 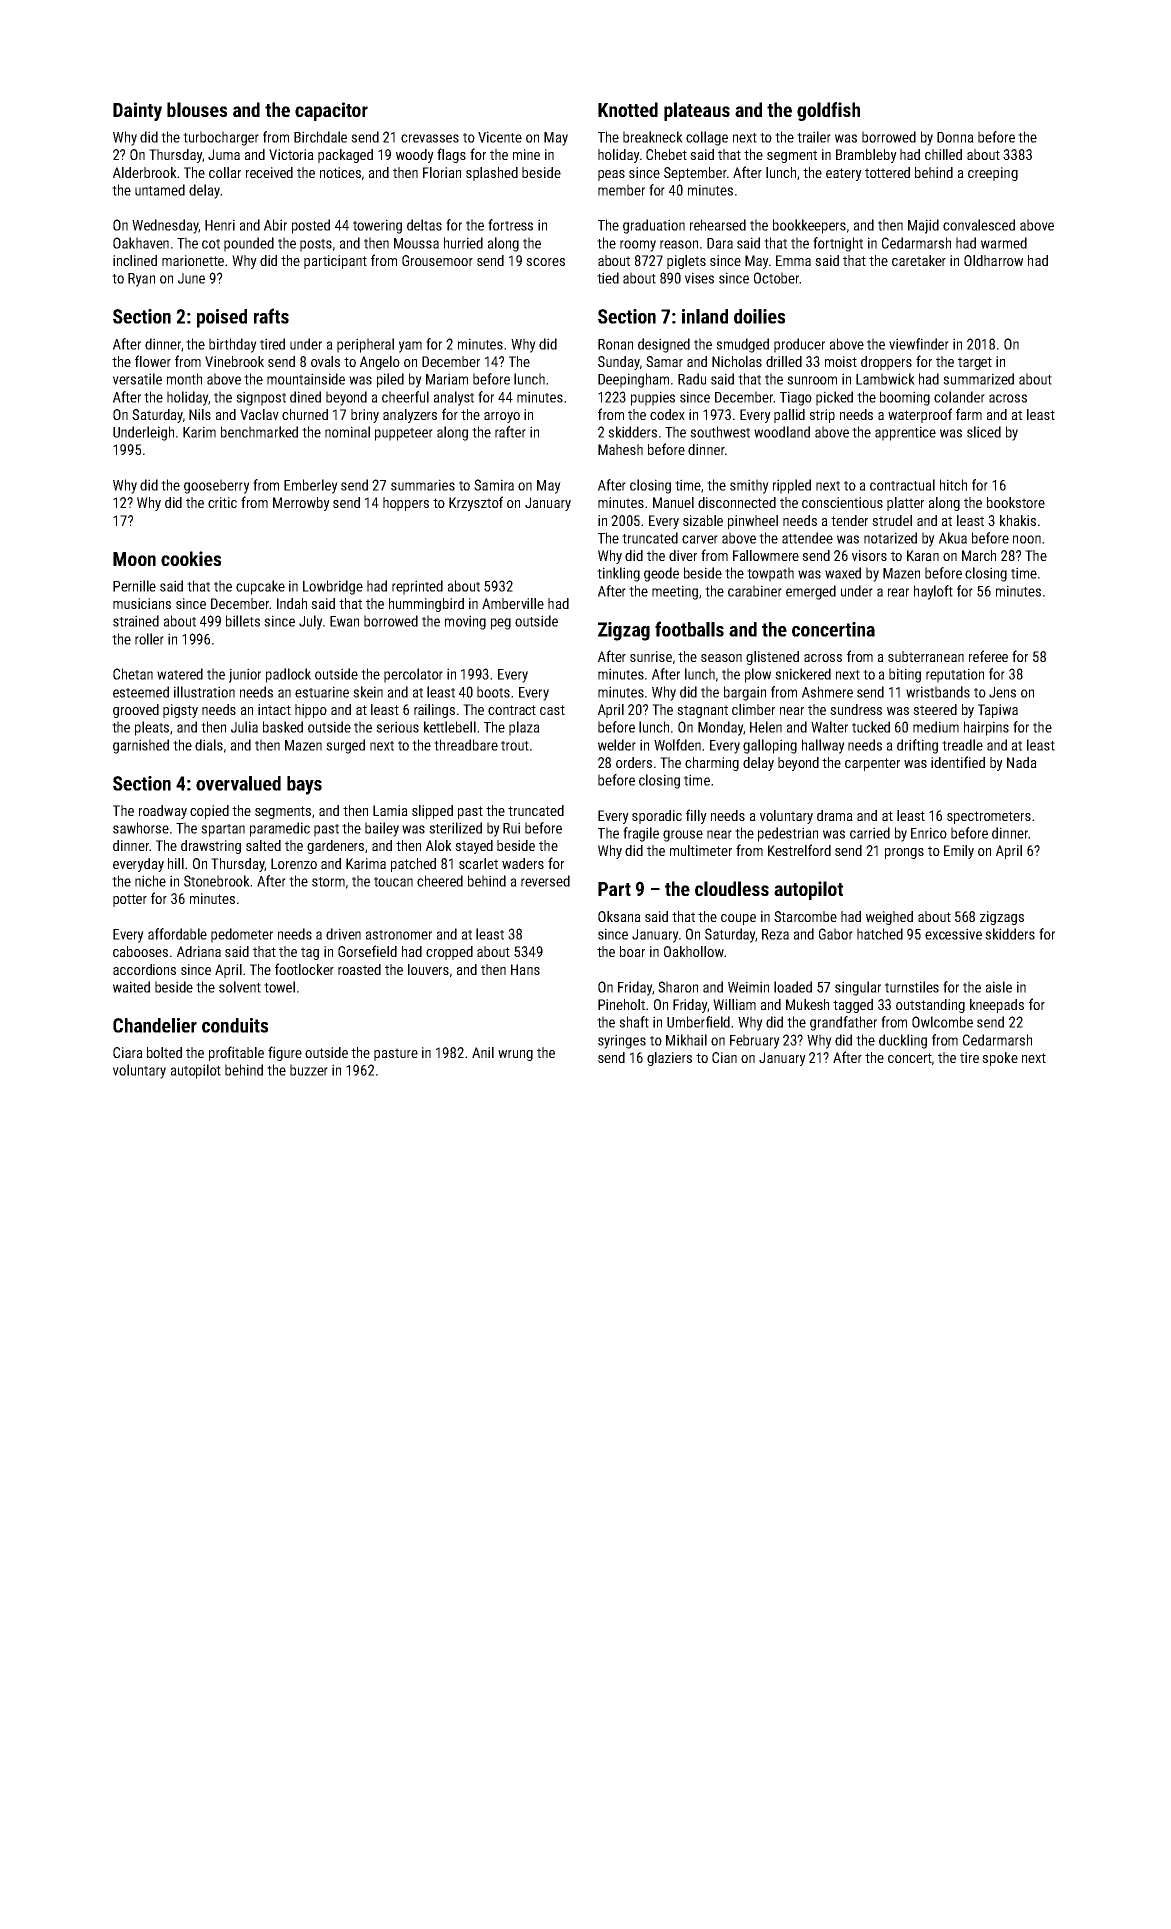 I want to click on viewfinder, so click(x=919, y=344).
